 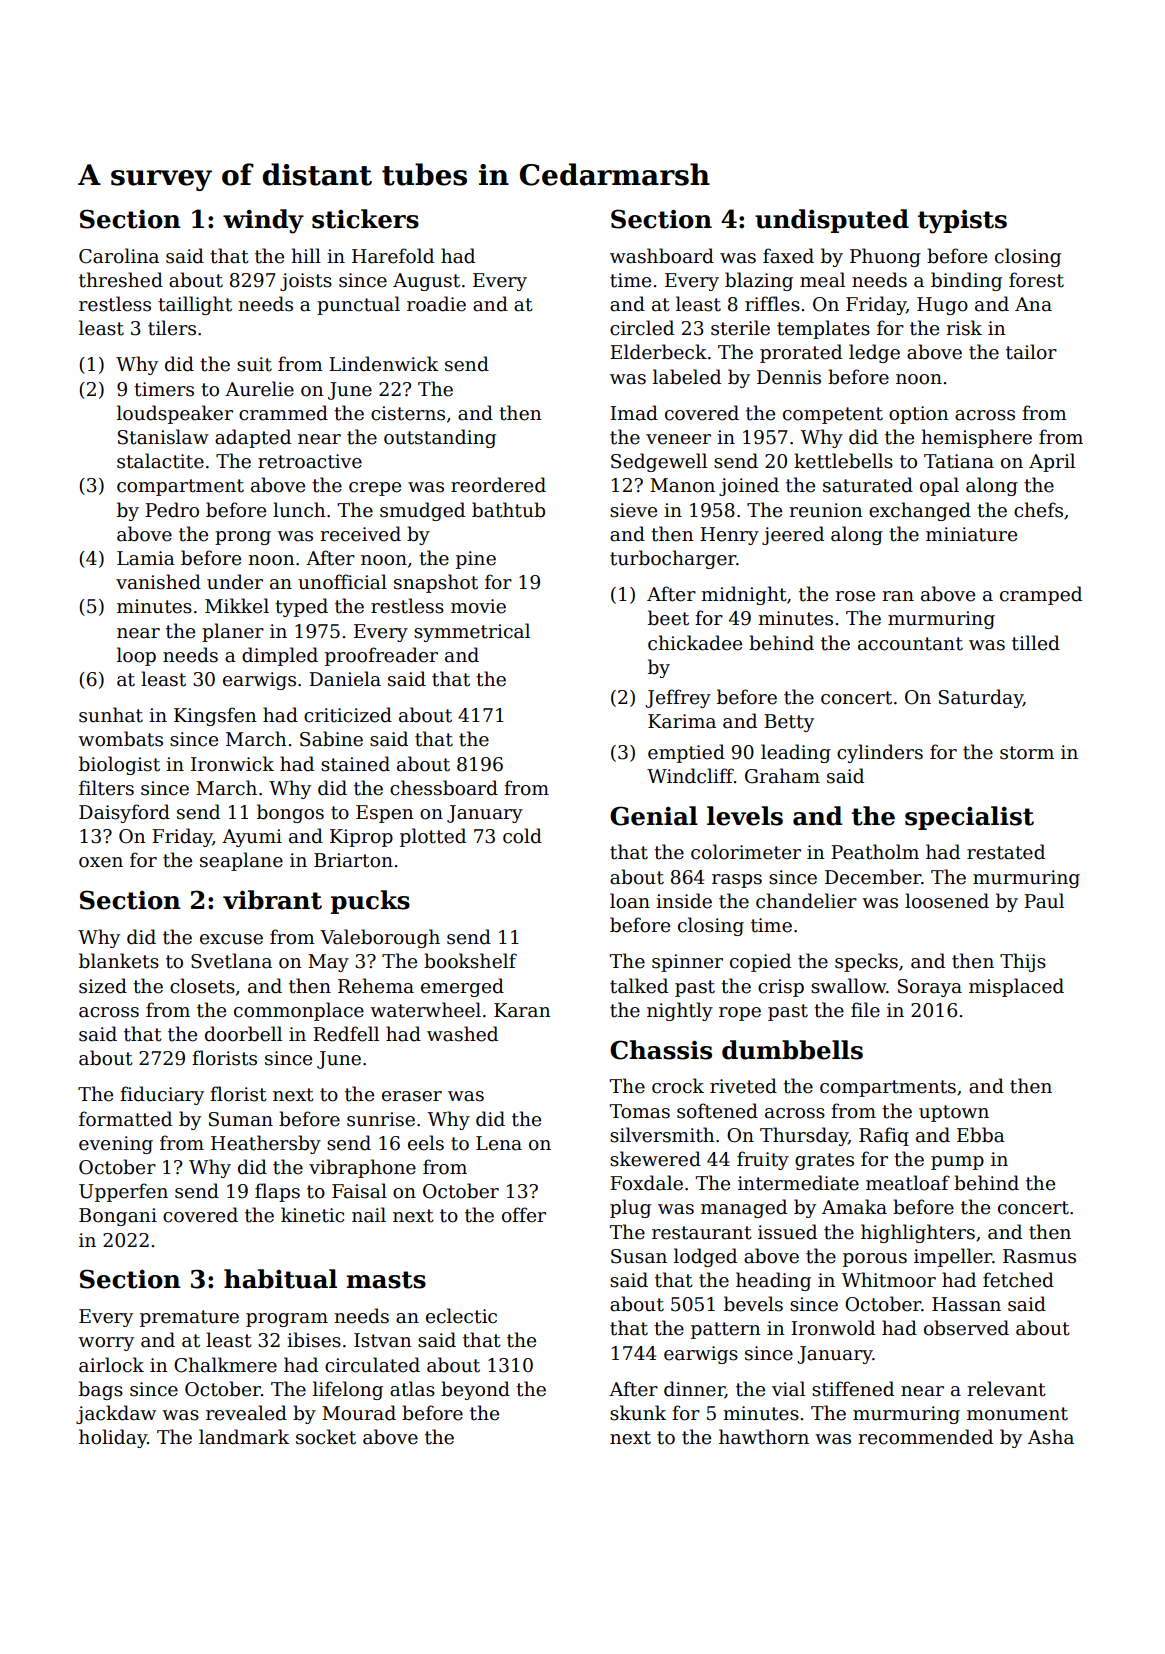 I want to click on crepe, so click(x=375, y=489).
